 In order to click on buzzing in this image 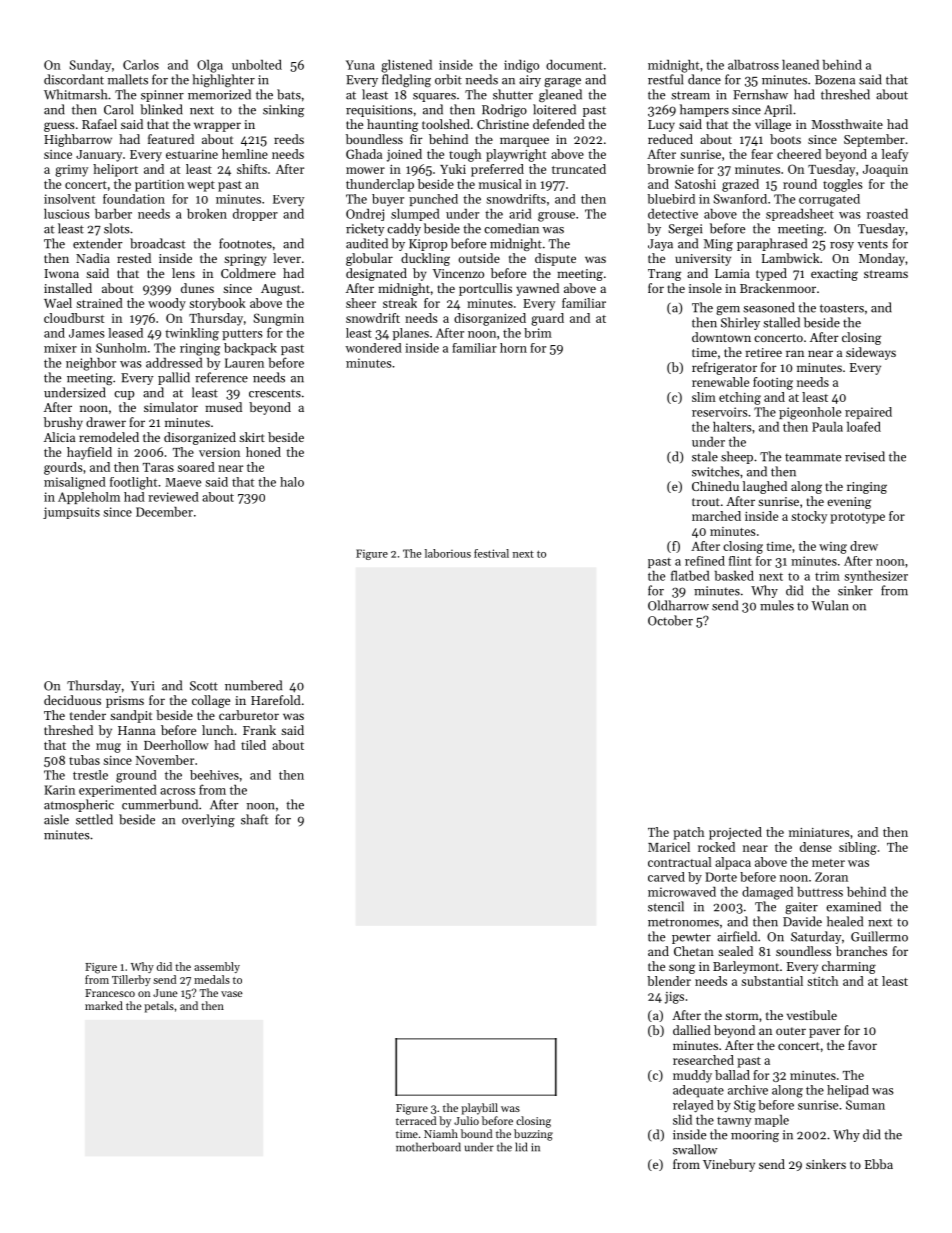, I will do `click(533, 1135)`.
